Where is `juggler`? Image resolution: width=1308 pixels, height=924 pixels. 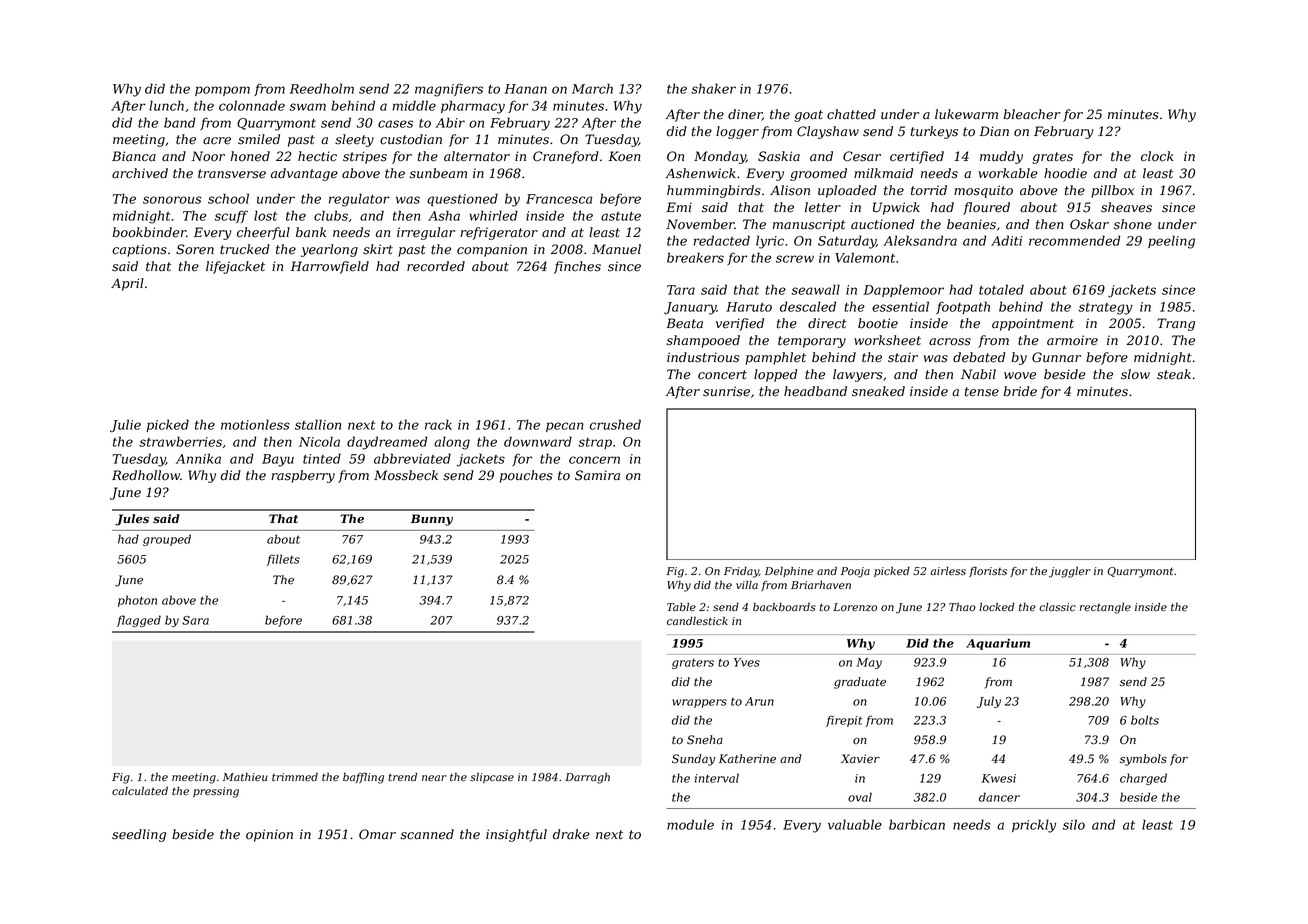
juggler is located at coordinates (1070, 572).
